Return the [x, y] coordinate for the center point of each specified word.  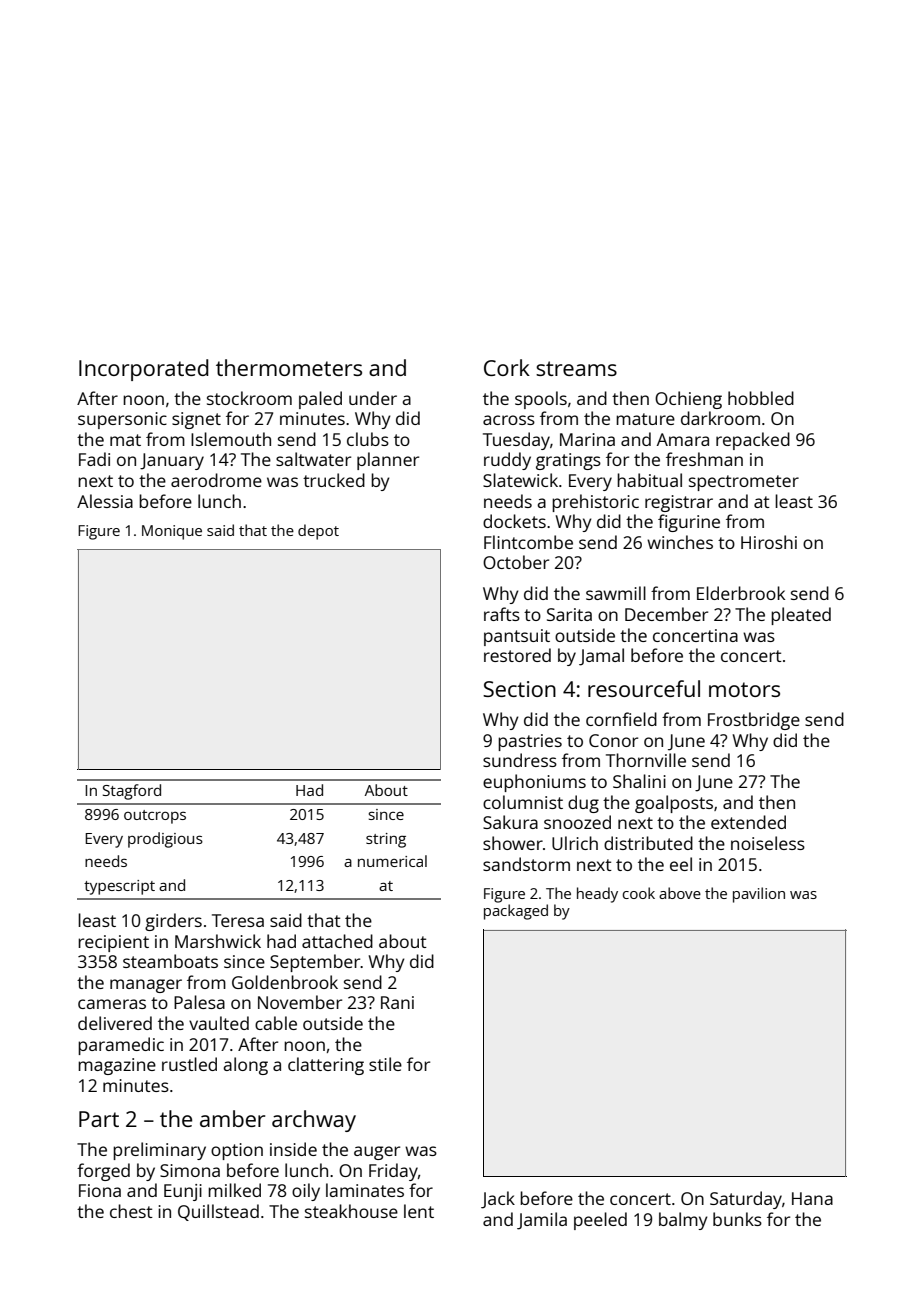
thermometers [289, 367]
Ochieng [688, 400]
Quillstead [218, 1212]
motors [744, 689]
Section [519, 689]
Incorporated [144, 370]
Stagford [132, 792]
